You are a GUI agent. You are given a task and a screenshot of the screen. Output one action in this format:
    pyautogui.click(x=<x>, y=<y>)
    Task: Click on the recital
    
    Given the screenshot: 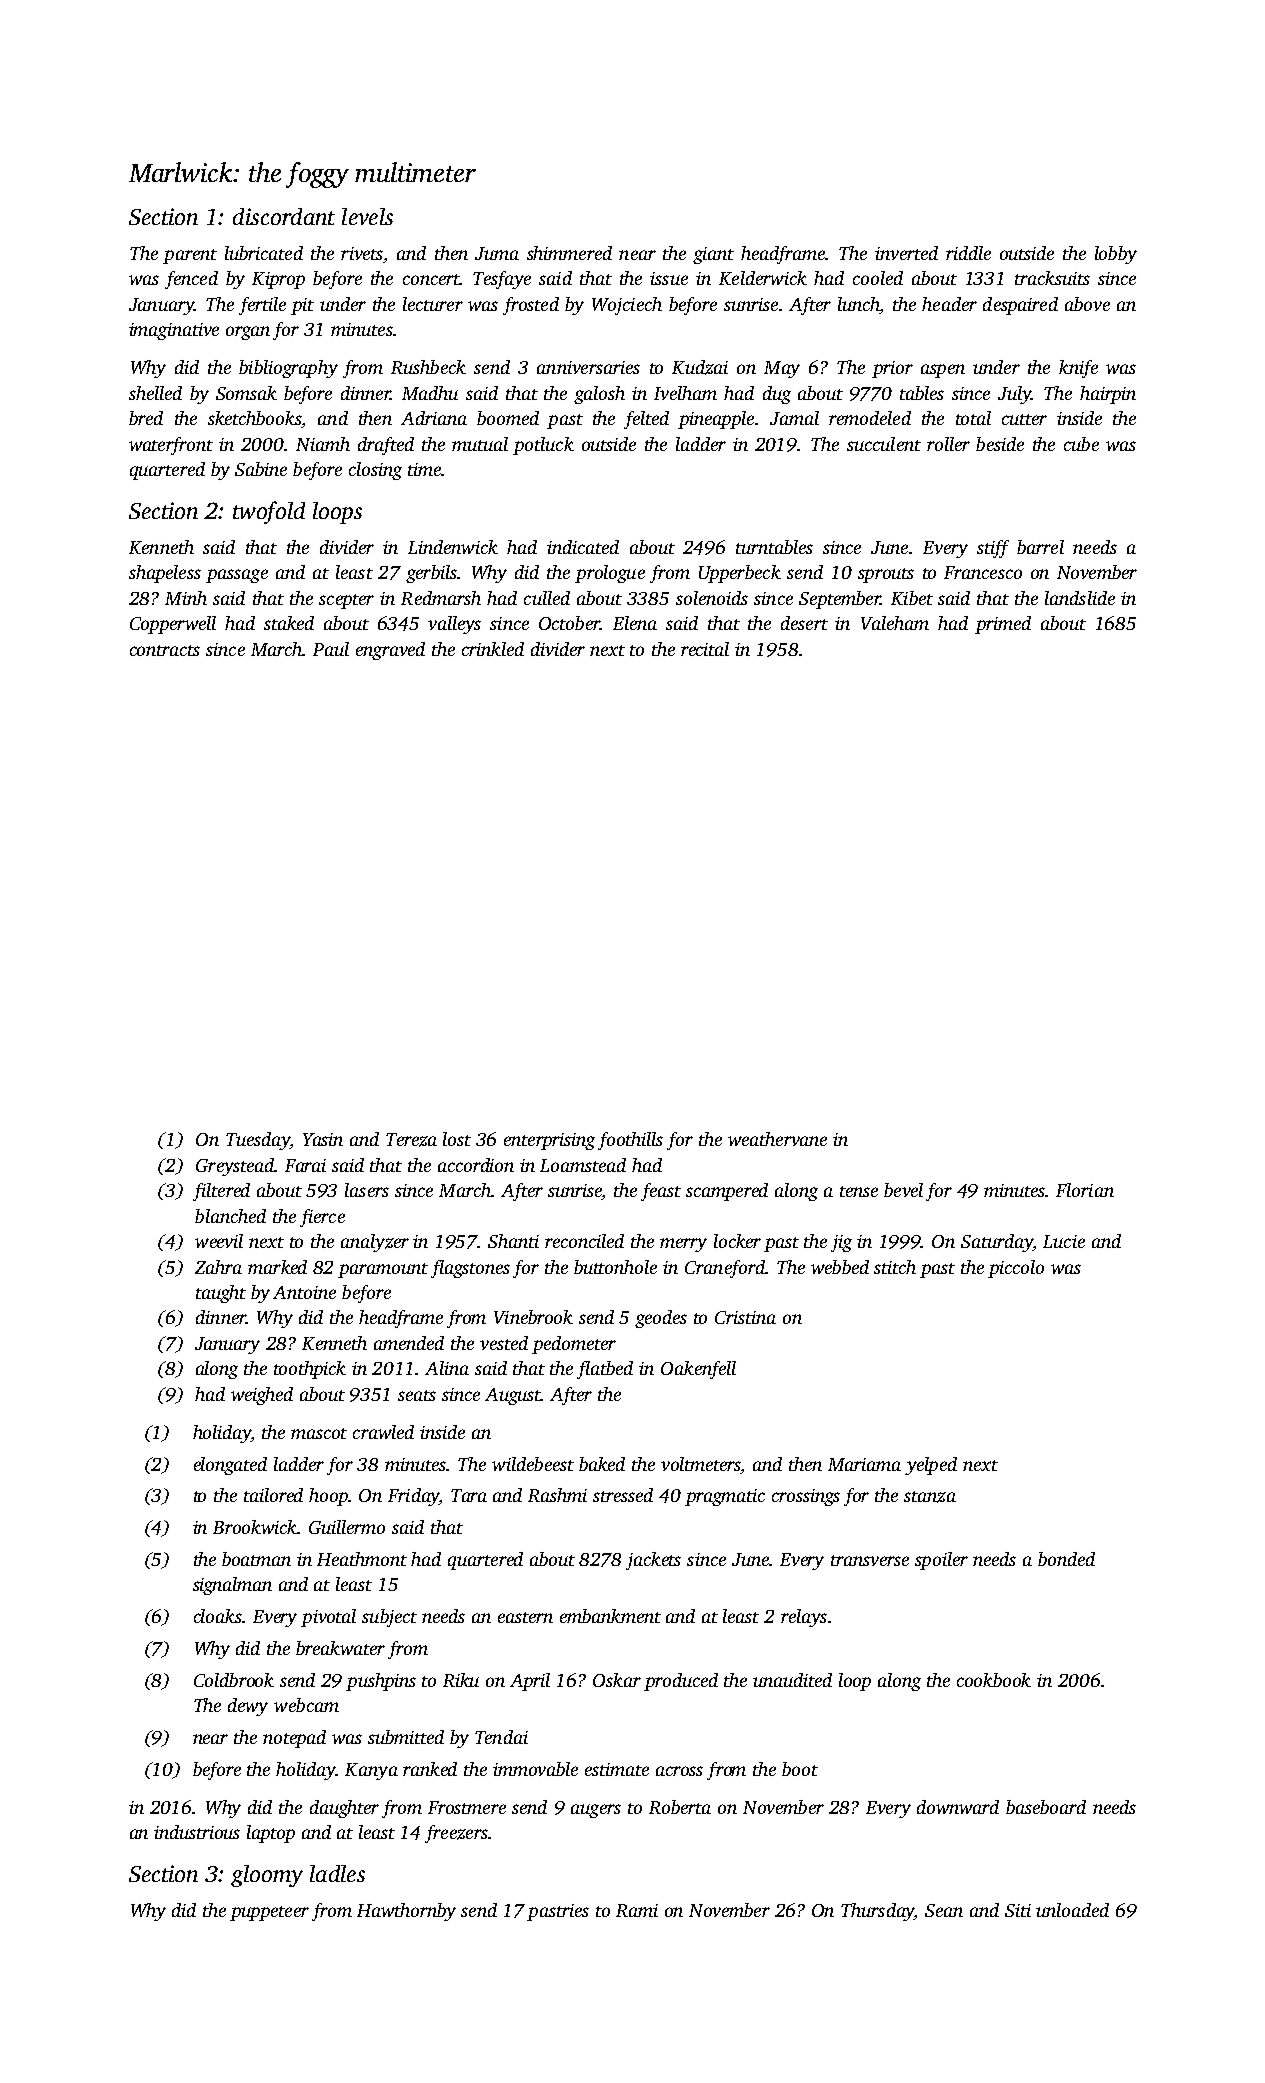 What is the action you would take?
    pyautogui.click(x=705, y=649)
